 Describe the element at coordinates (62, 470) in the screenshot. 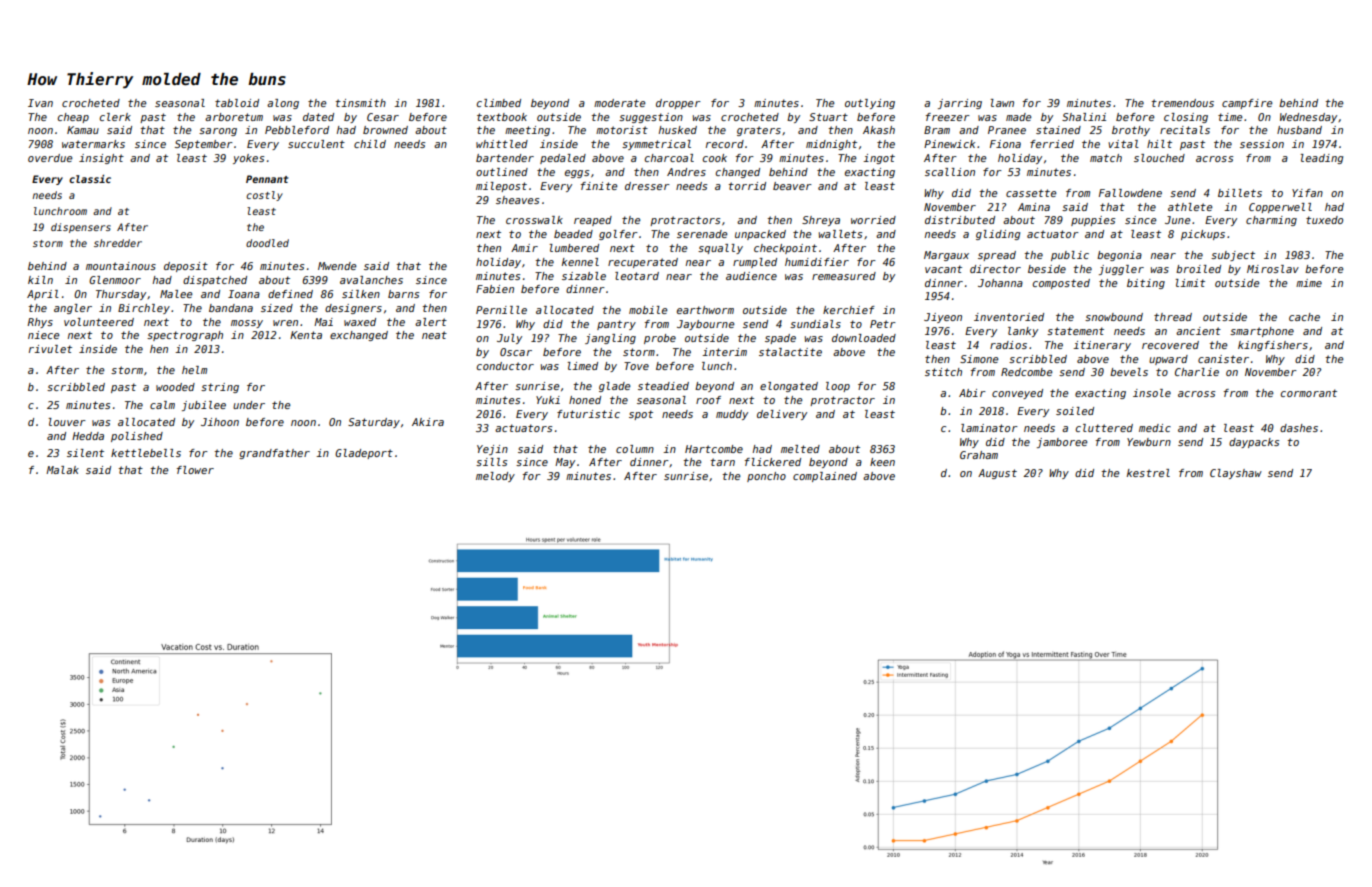

I see `Malak` at that location.
